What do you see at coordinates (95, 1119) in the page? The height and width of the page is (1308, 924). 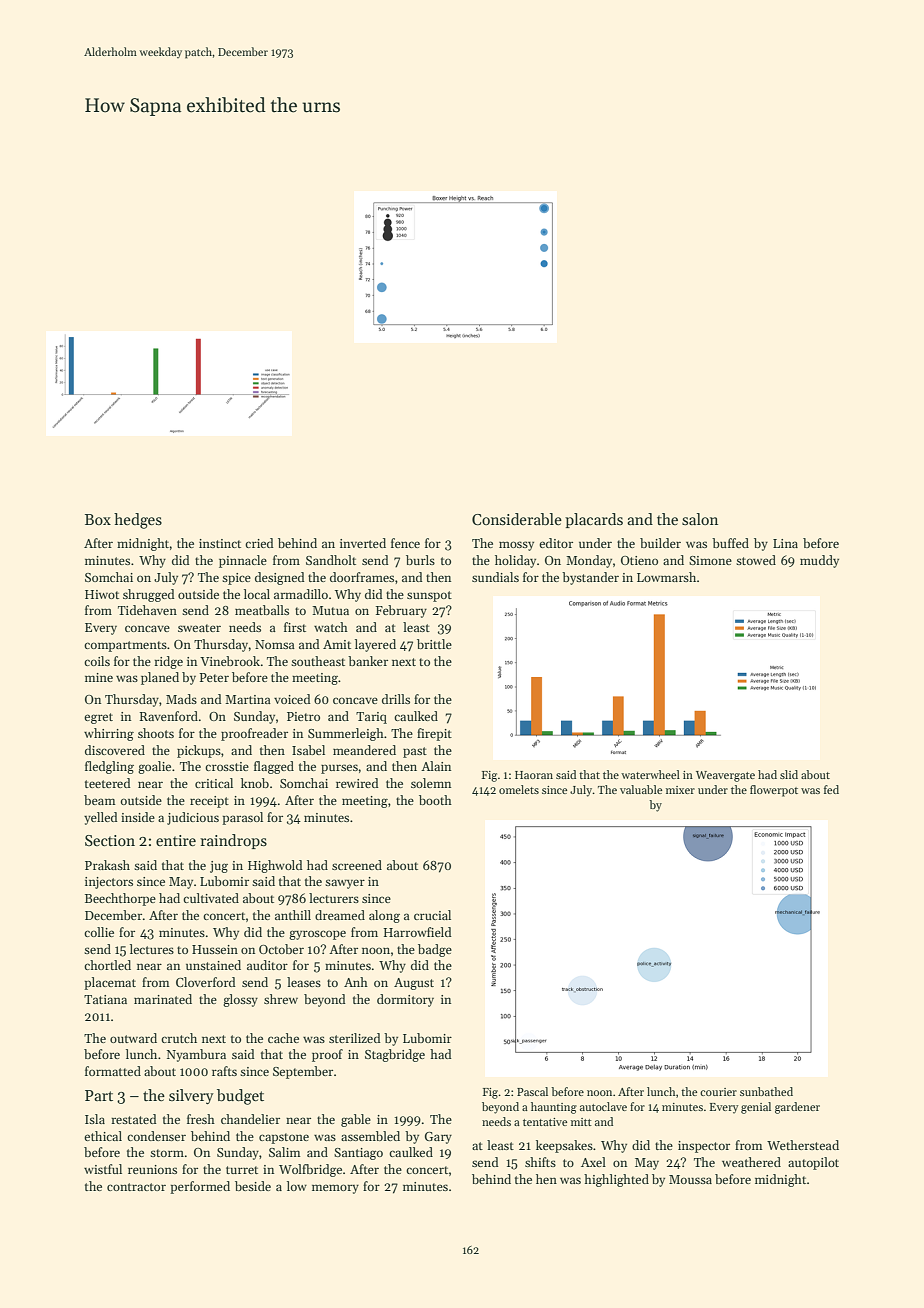 I see `Isla` at bounding box center [95, 1119].
